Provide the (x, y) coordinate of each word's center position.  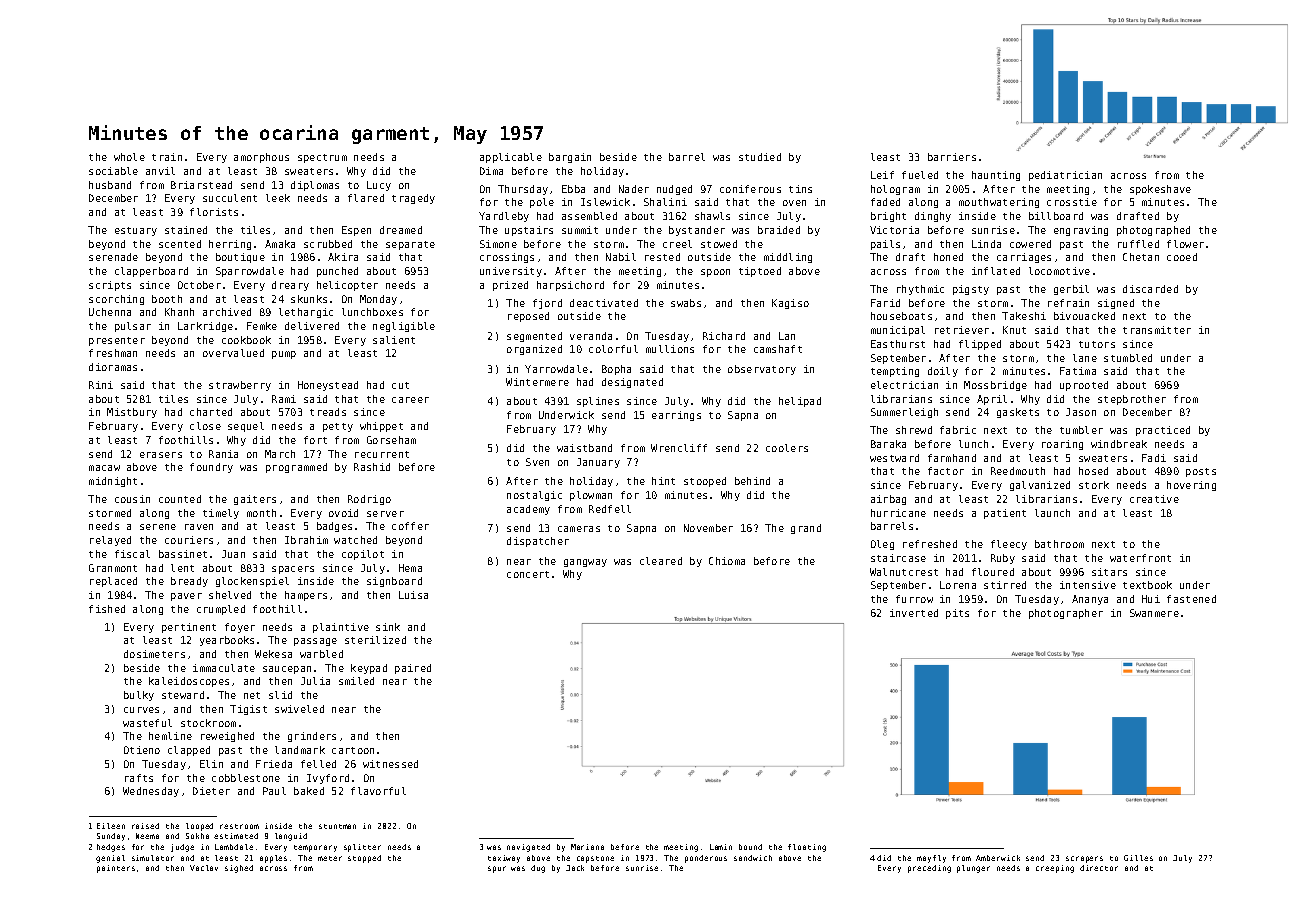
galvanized (1040, 486)
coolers (787, 448)
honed (948, 257)
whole (129, 157)
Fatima (1078, 371)
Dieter (211, 791)
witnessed (390, 764)
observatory (762, 370)
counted (180, 499)
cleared (661, 561)
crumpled (221, 610)
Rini (101, 385)
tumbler (1081, 430)
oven (794, 203)
